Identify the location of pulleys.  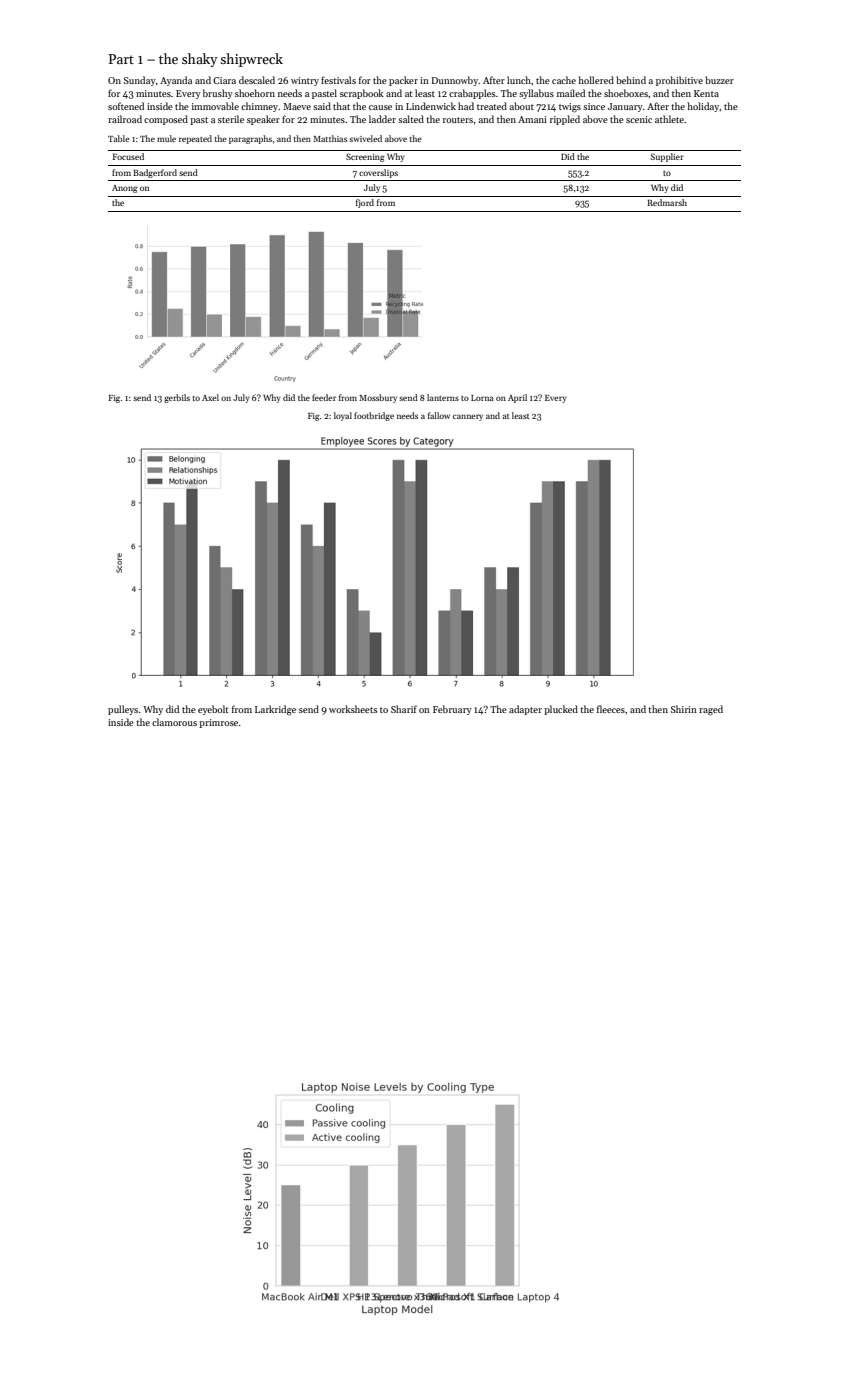
(123, 710).
